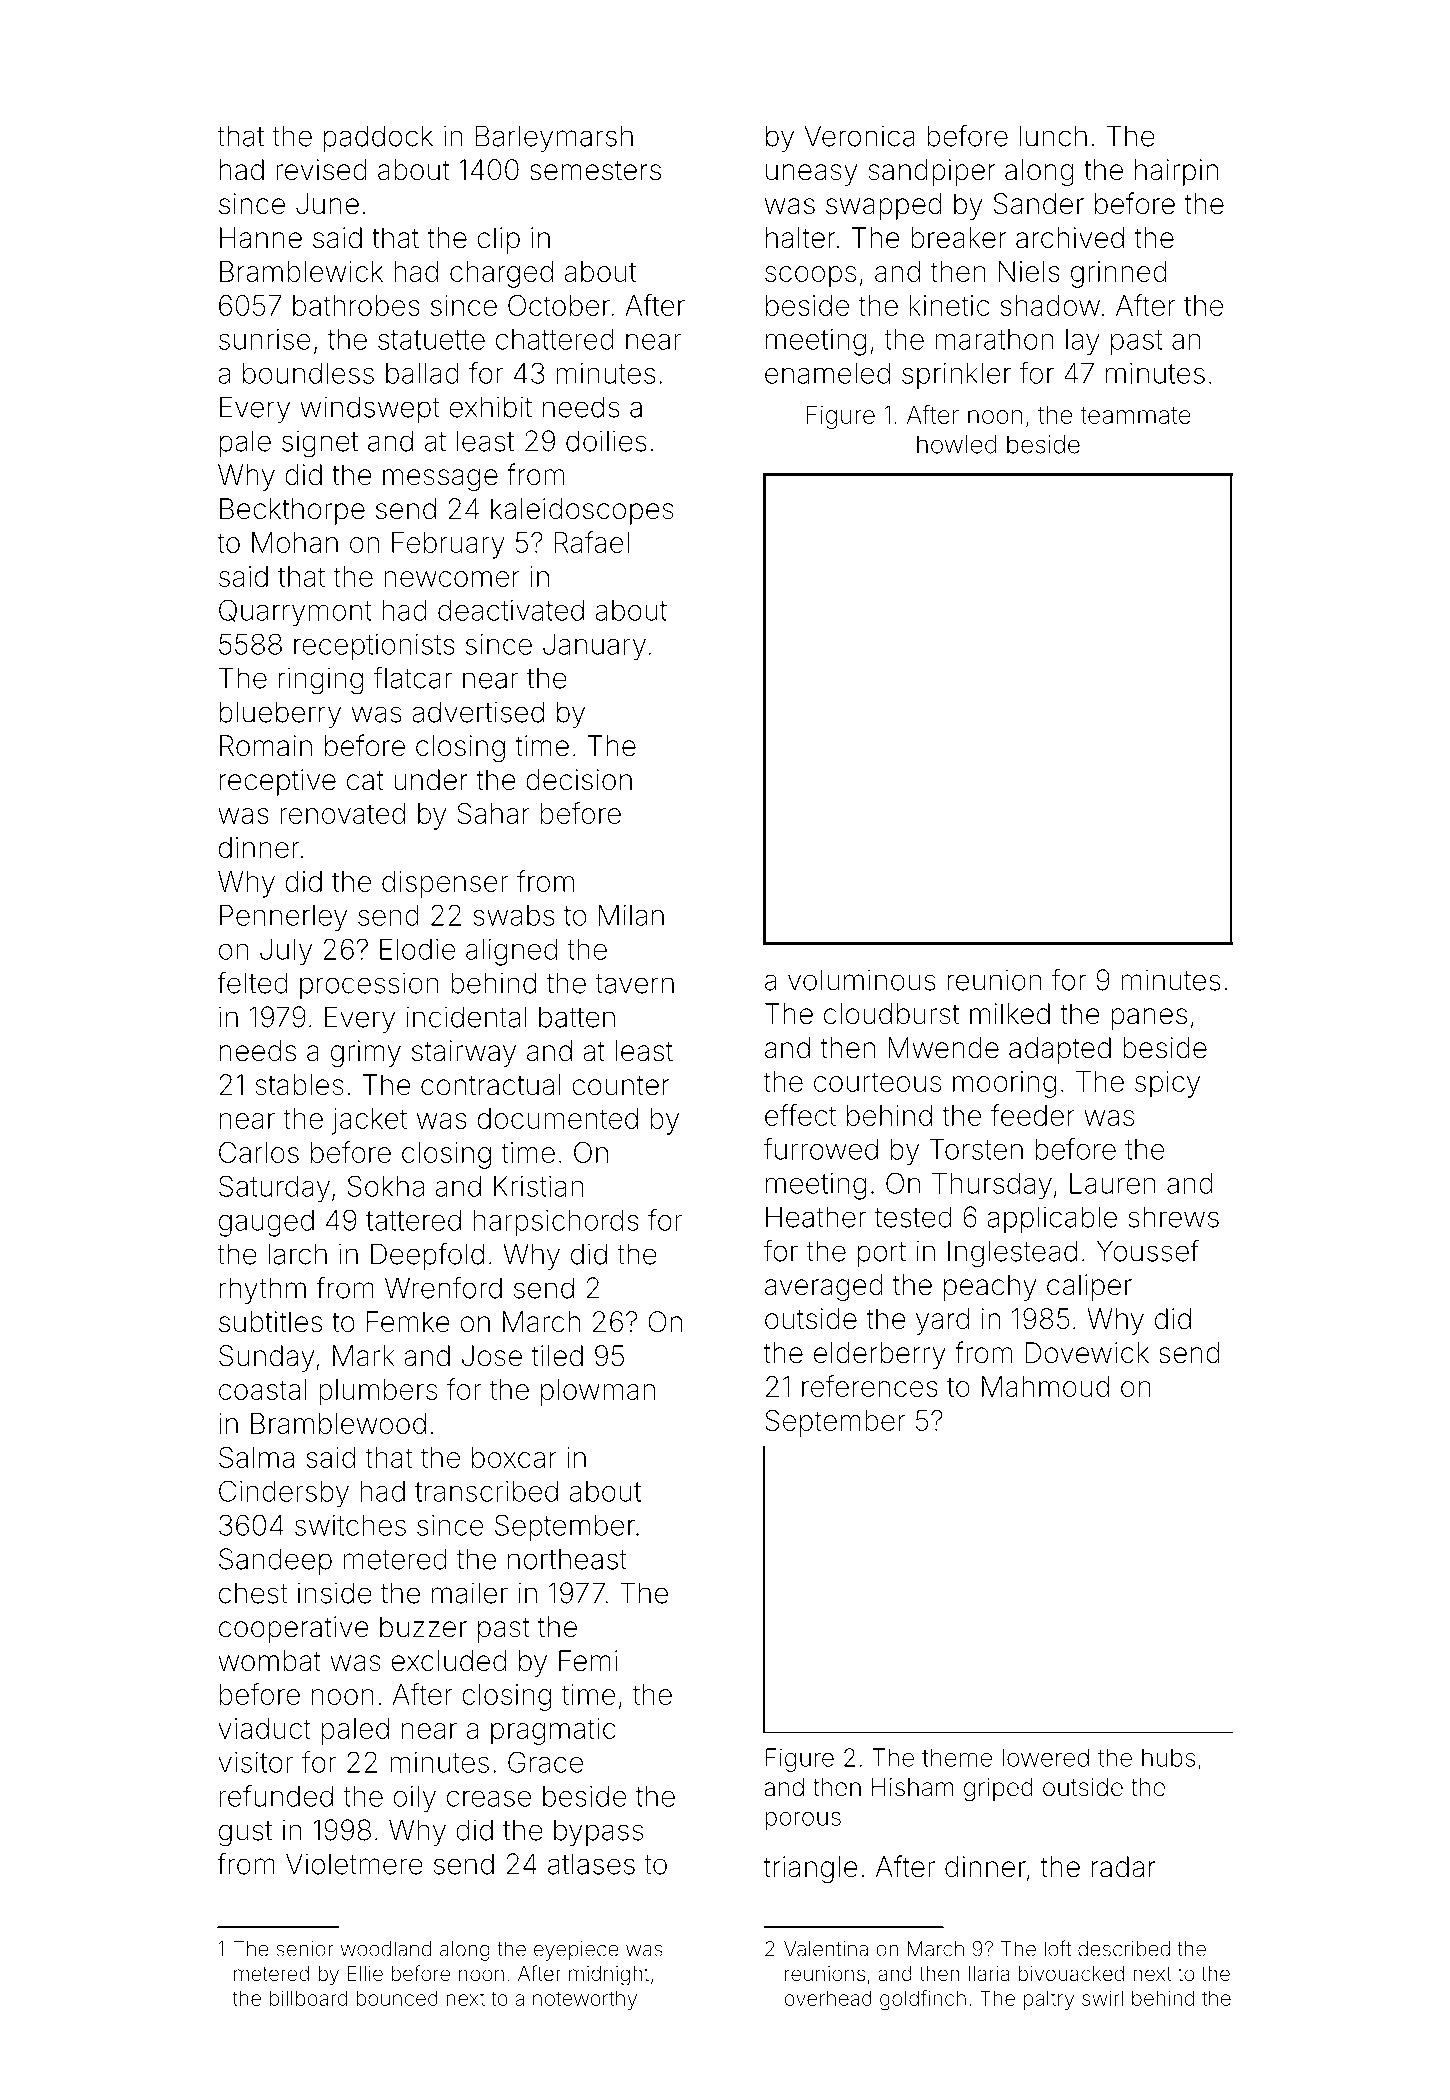 Image resolution: width=1450 pixels, height=2100 pixels. What do you see at coordinates (1010, 1014) in the screenshot?
I see `milked` at bounding box center [1010, 1014].
